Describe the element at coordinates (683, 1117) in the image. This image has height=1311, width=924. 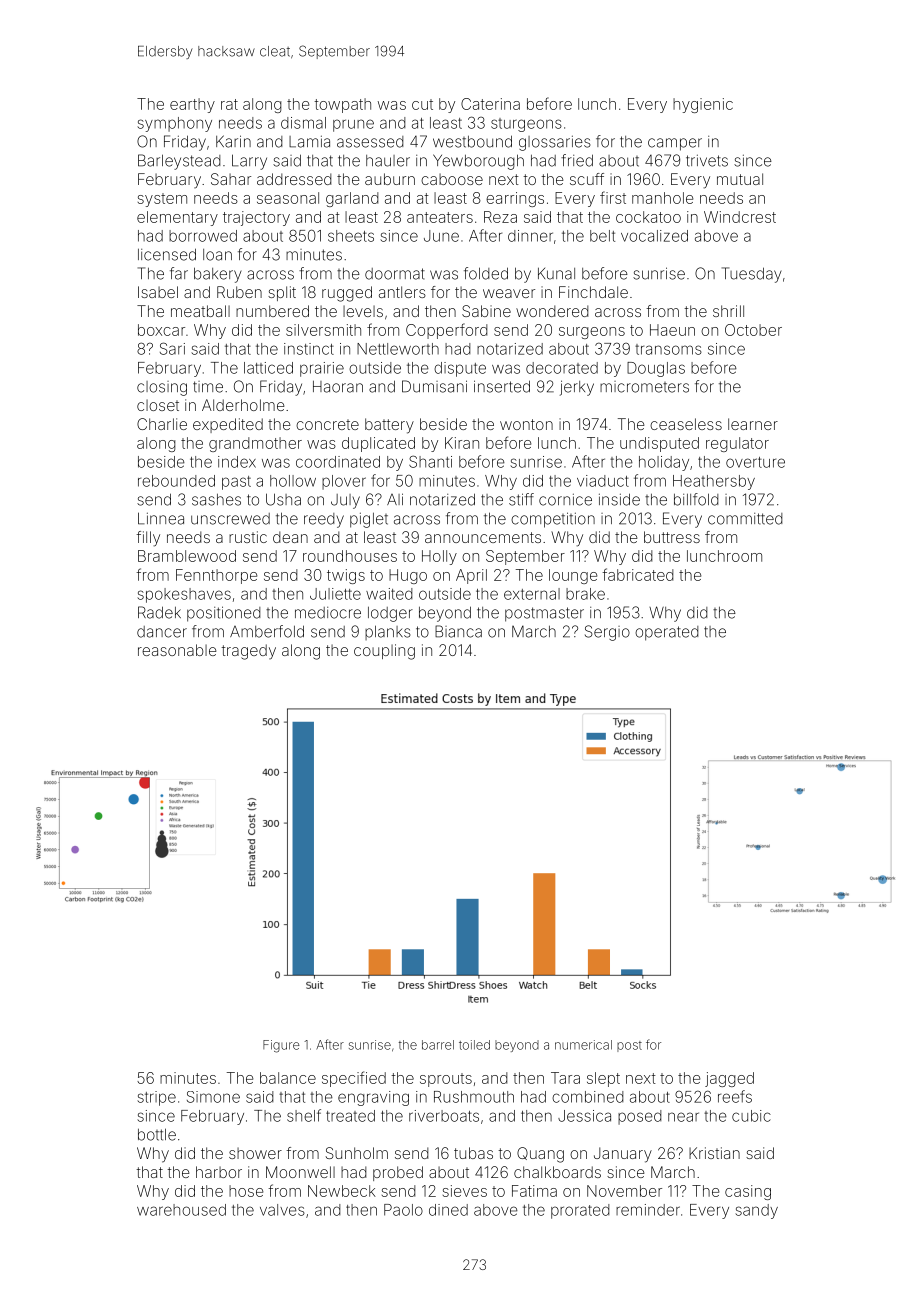
I see `near` at that location.
